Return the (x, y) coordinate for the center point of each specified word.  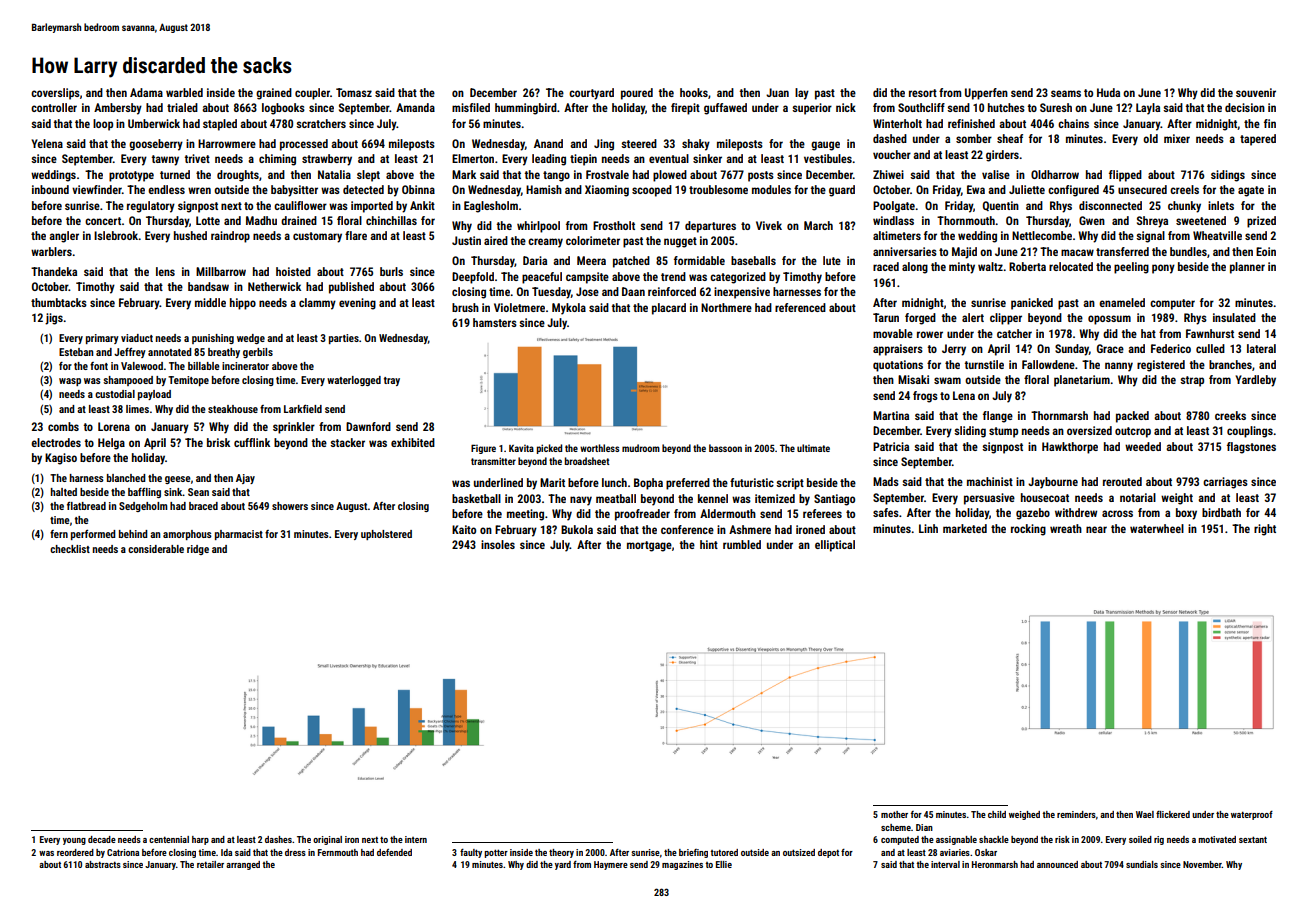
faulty (471, 853)
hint (709, 544)
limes (137, 409)
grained (274, 94)
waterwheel (1157, 528)
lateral (1261, 348)
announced (1057, 864)
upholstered (386, 535)
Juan (777, 92)
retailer (210, 864)
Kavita (521, 448)
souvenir (1256, 92)
